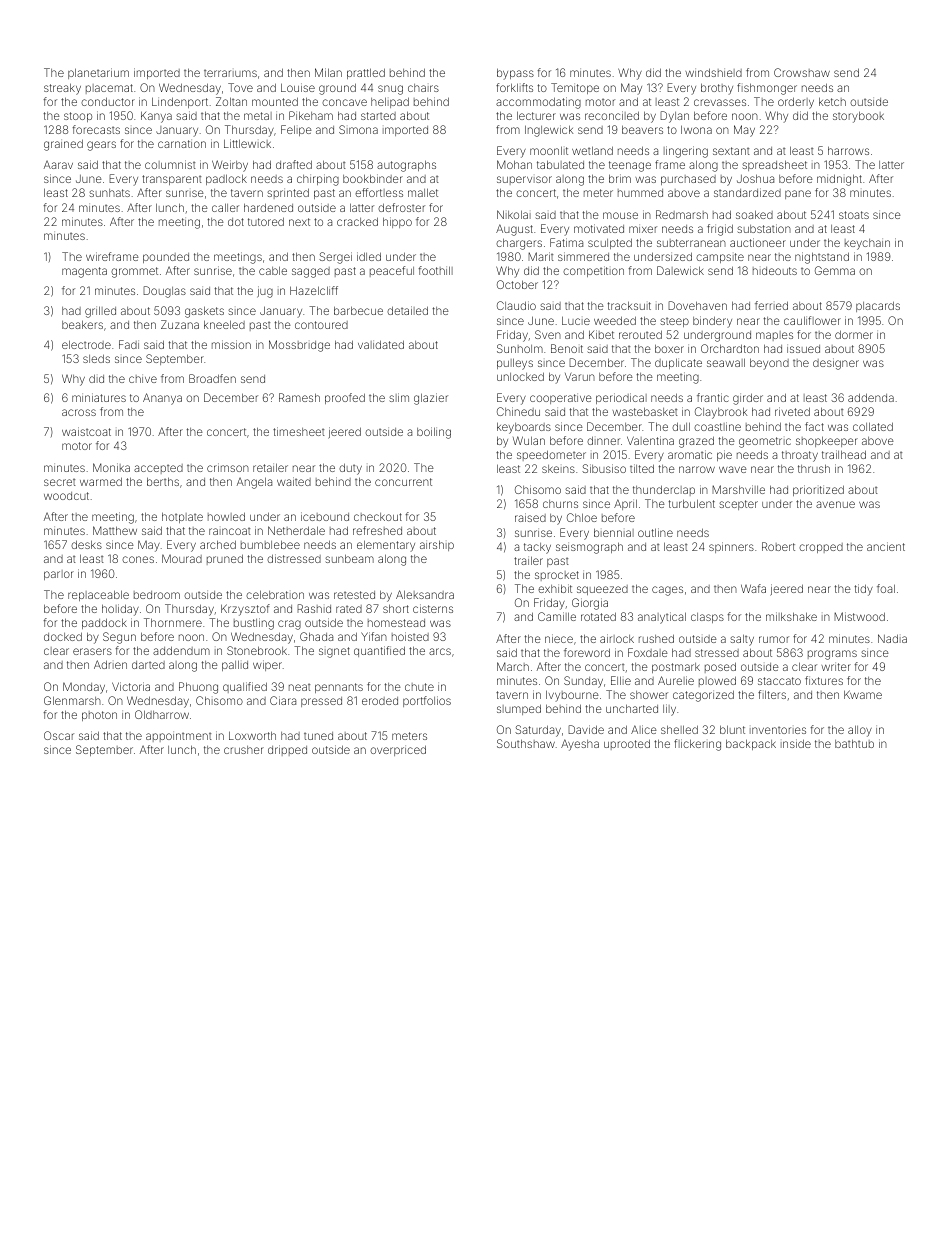 The width and height of the document is (952, 1233). Describe the element at coordinates (667, 591) in the document. I see `cages` at that location.
